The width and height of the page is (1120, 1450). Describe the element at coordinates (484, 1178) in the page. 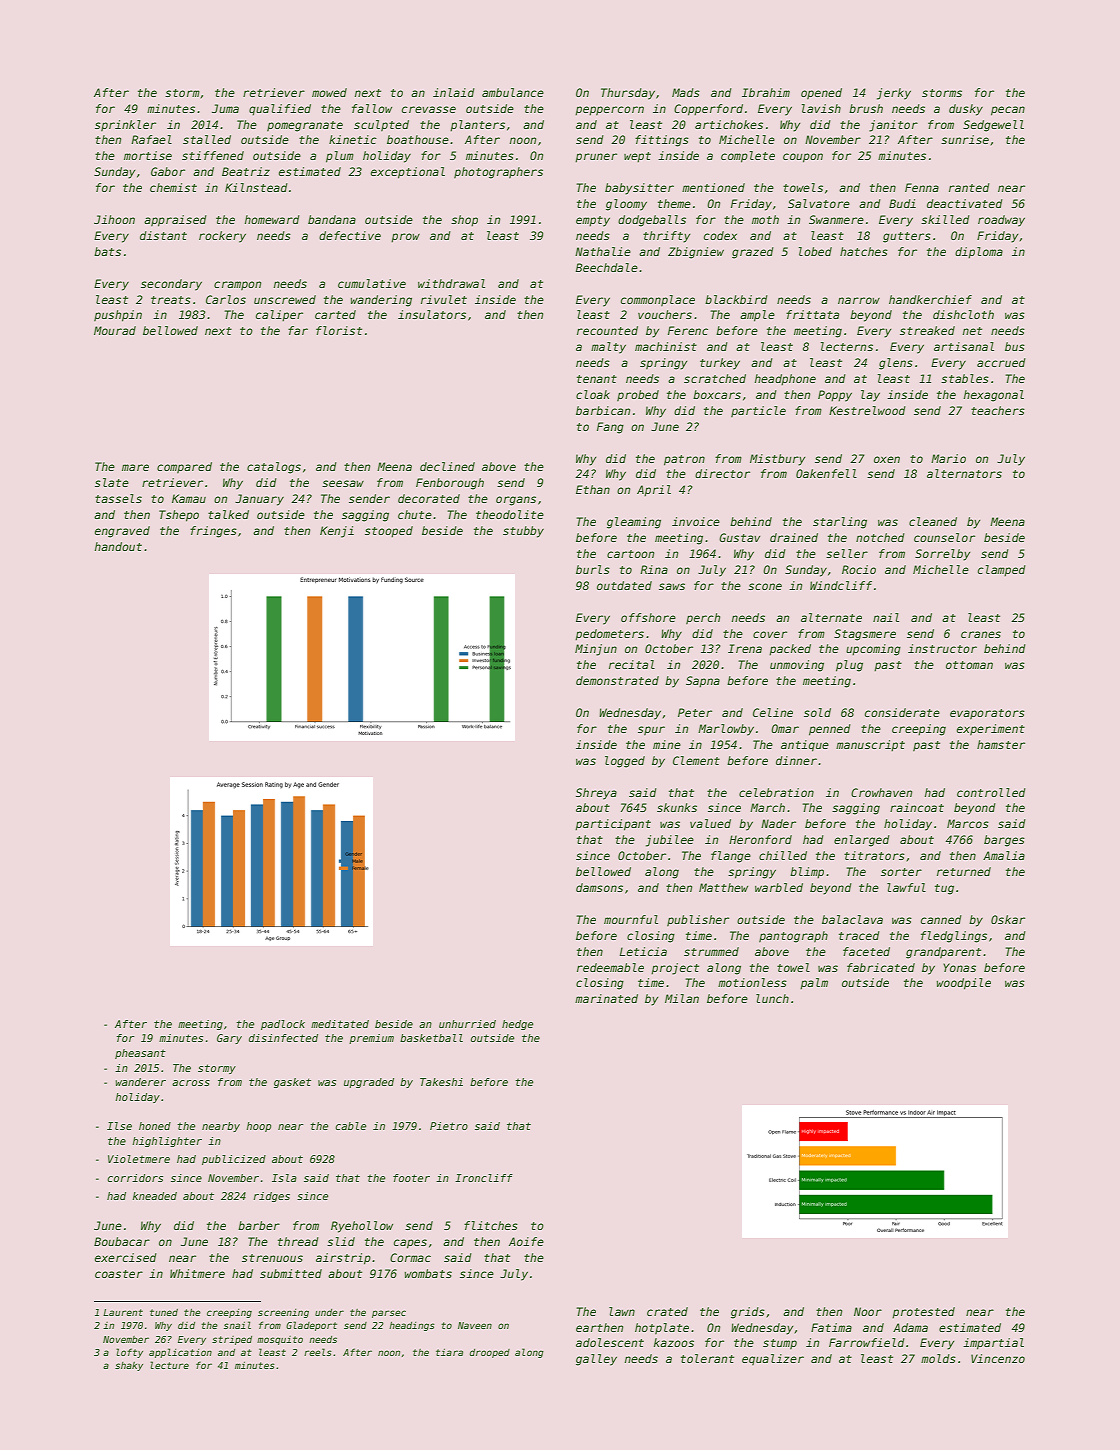

I see `Ironcliff` at that location.
